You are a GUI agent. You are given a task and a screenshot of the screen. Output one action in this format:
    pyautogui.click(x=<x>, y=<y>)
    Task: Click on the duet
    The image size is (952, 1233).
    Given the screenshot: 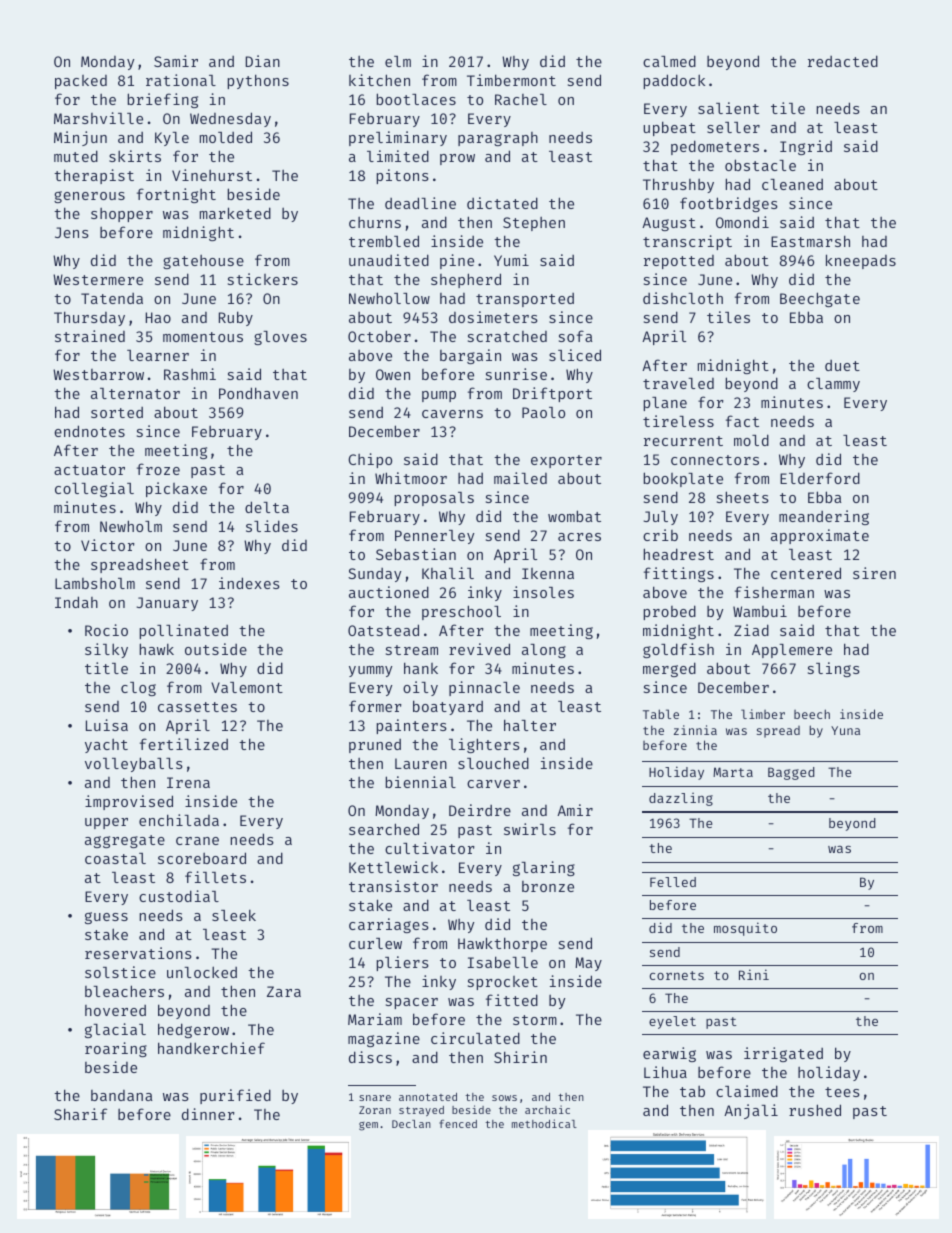 What is the action you would take?
    pyautogui.click(x=842, y=365)
